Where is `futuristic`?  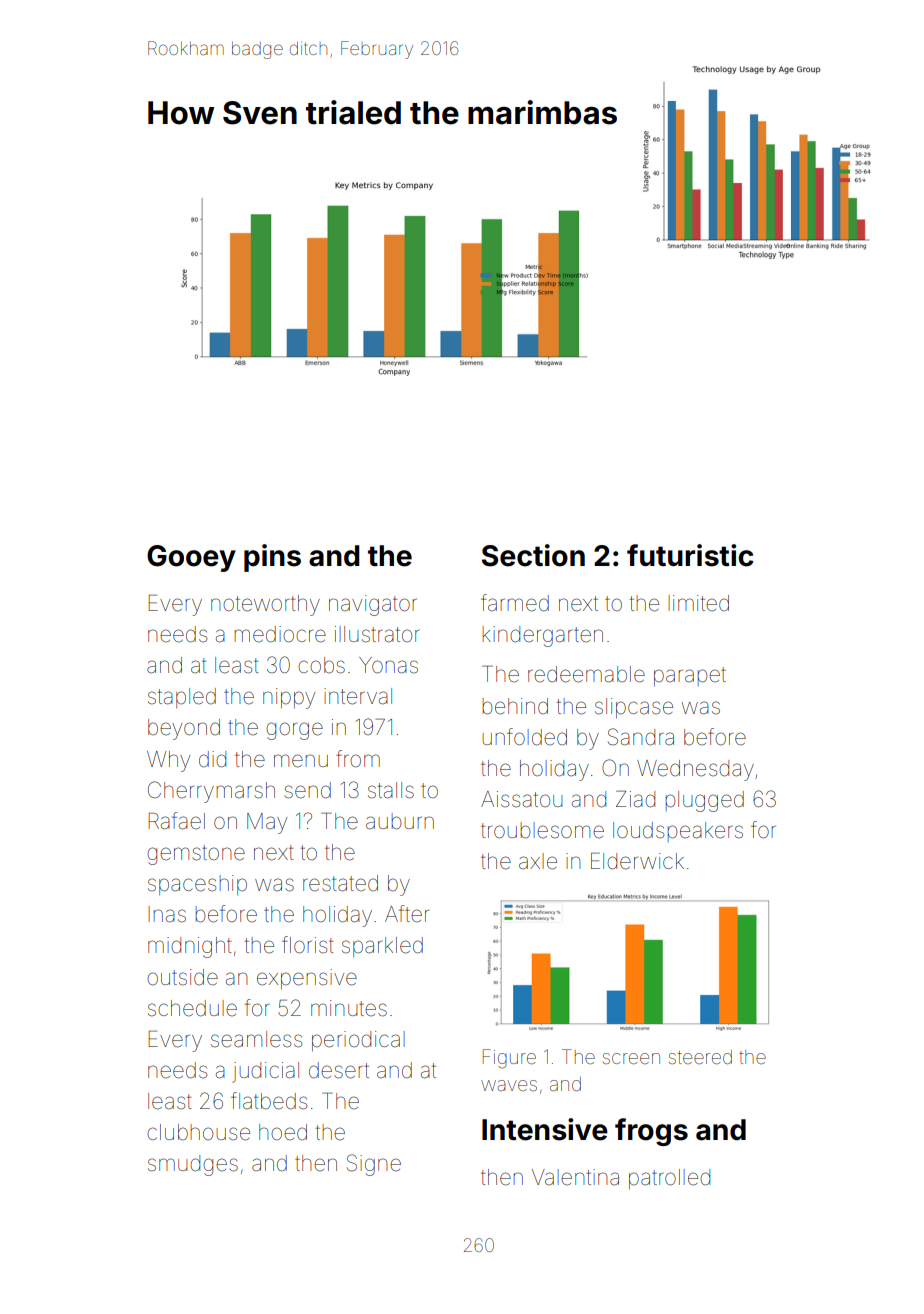
futuristic is located at coordinates (690, 555).
